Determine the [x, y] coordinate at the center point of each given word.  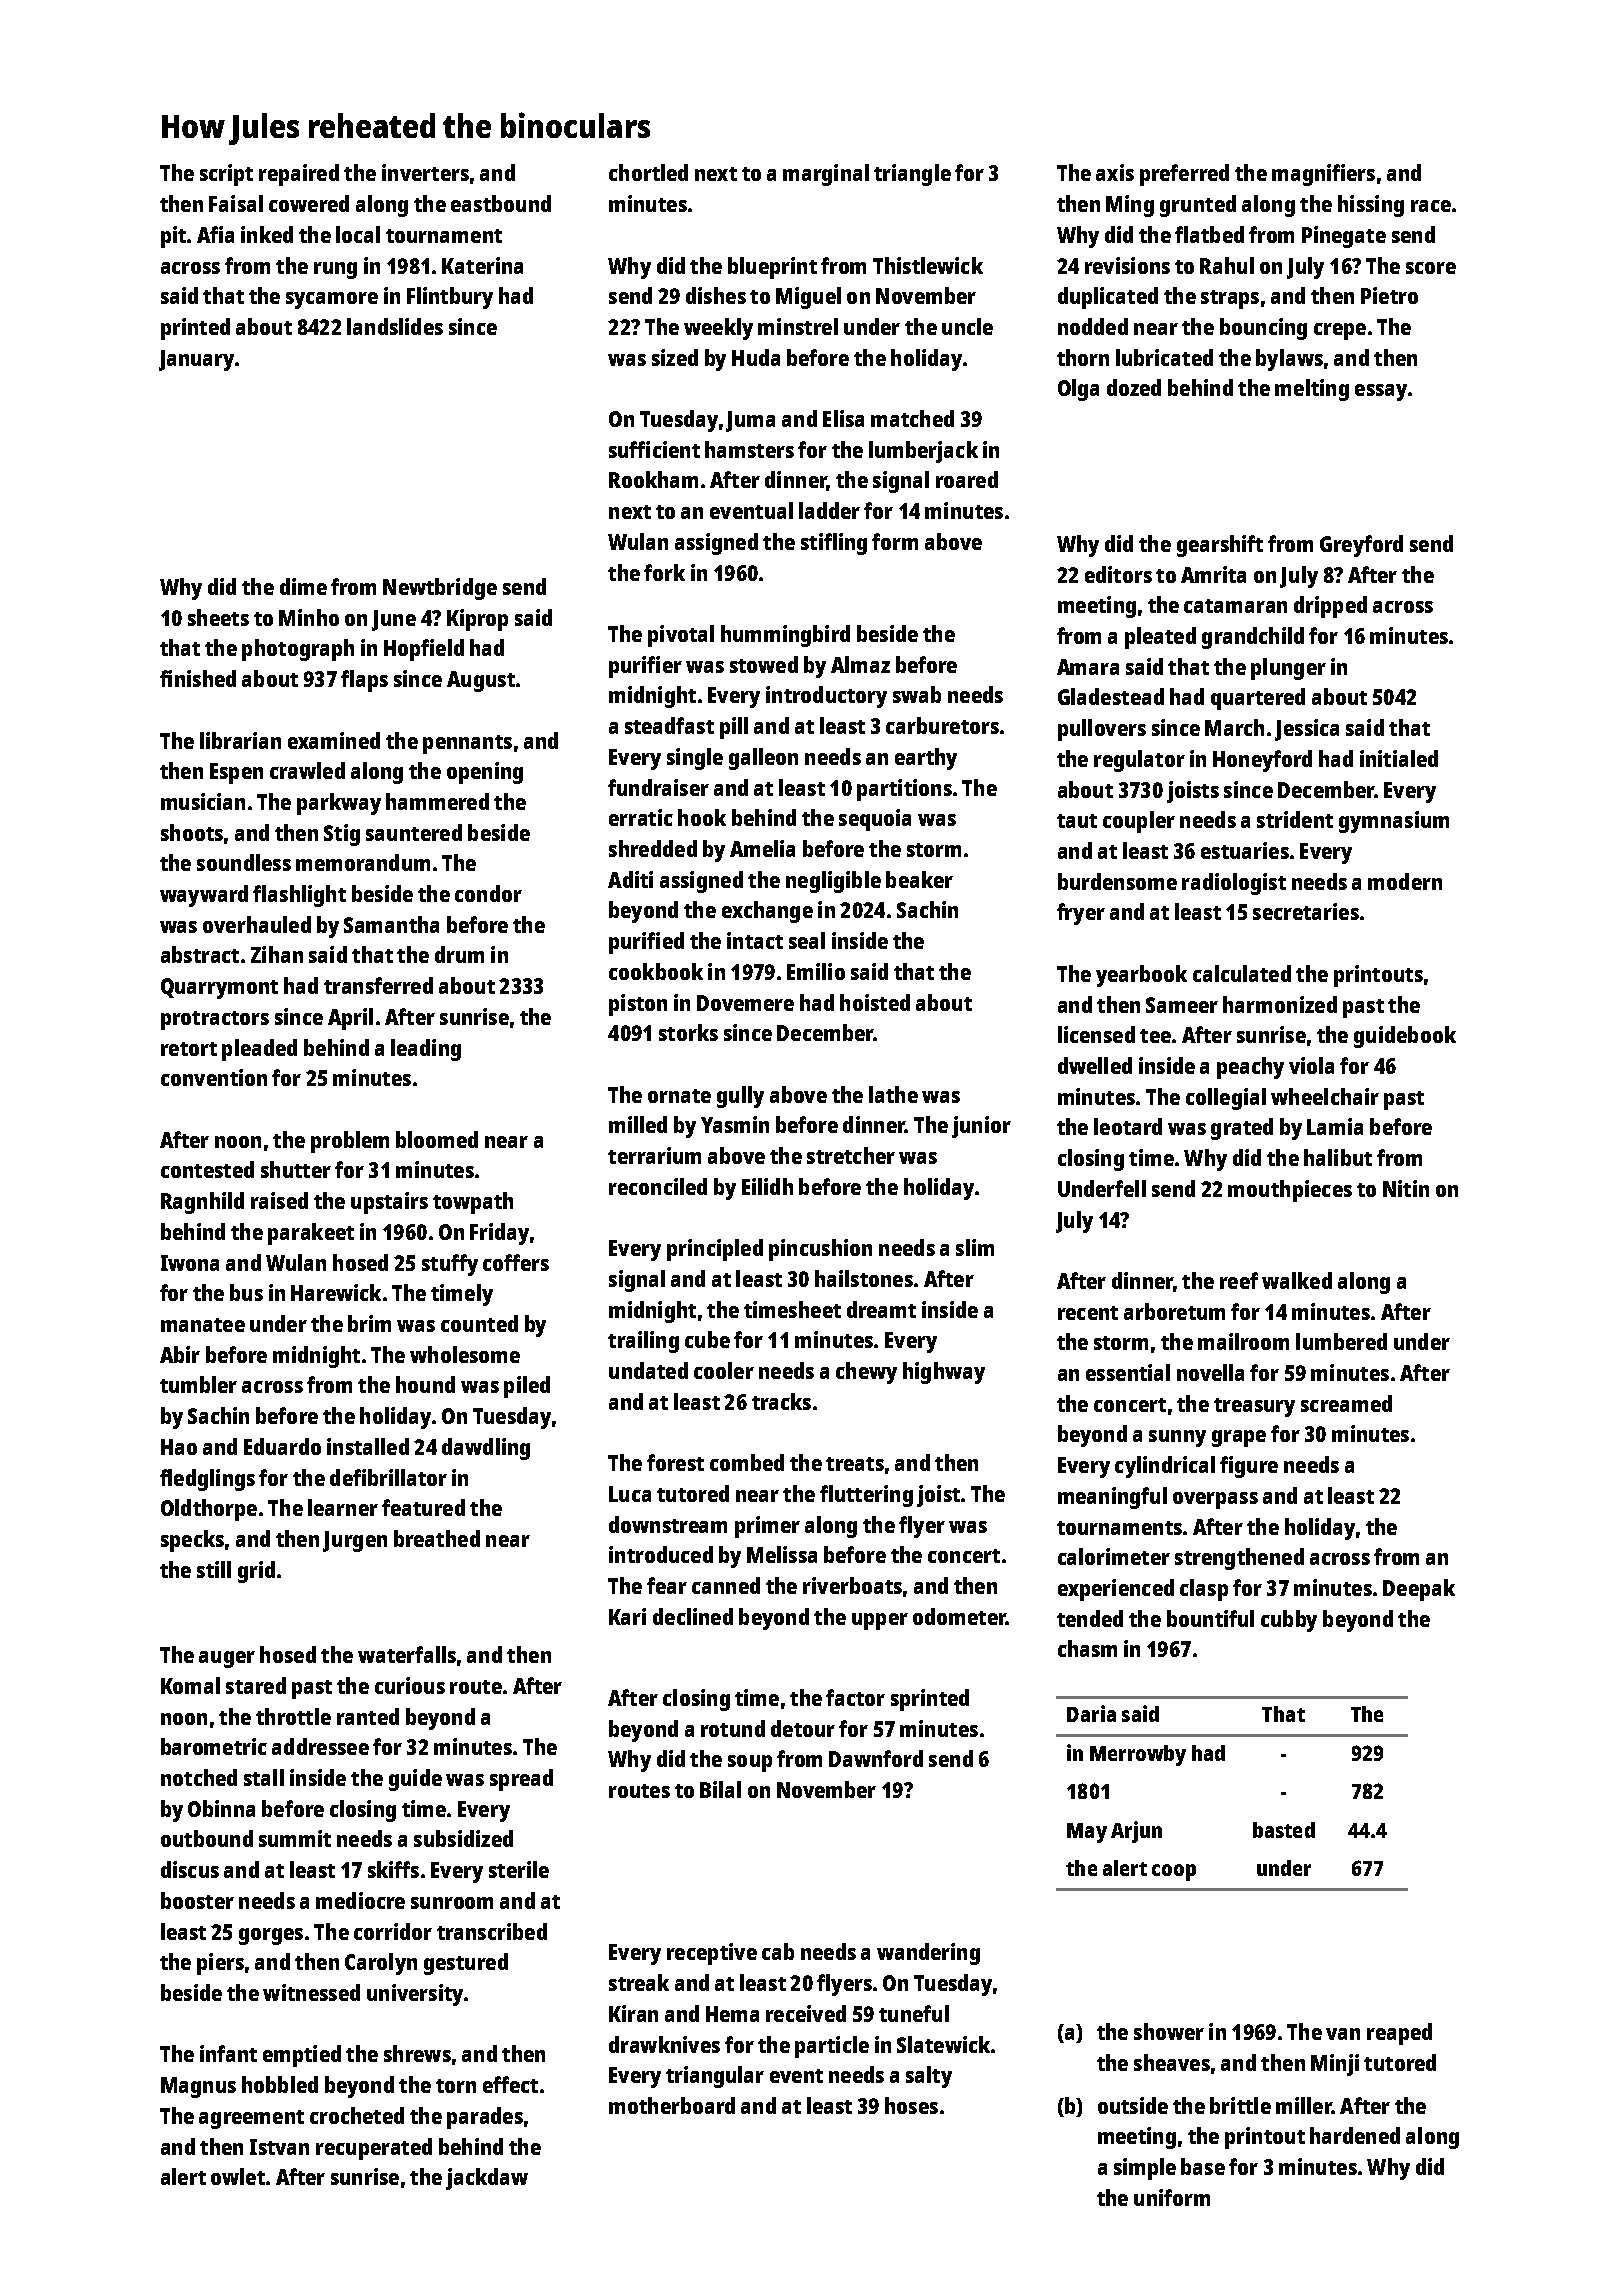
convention [214, 1077]
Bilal [720, 1789]
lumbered [1341, 1341]
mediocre [360, 1900]
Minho [309, 617]
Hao [179, 1447]
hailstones [864, 1278]
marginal [826, 175]
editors [1118, 574]
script [226, 175]
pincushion [820, 1250]
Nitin [1406, 1188]
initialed [1399, 758]
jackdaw [487, 2179]
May [1087, 1833]
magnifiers [1323, 175]
